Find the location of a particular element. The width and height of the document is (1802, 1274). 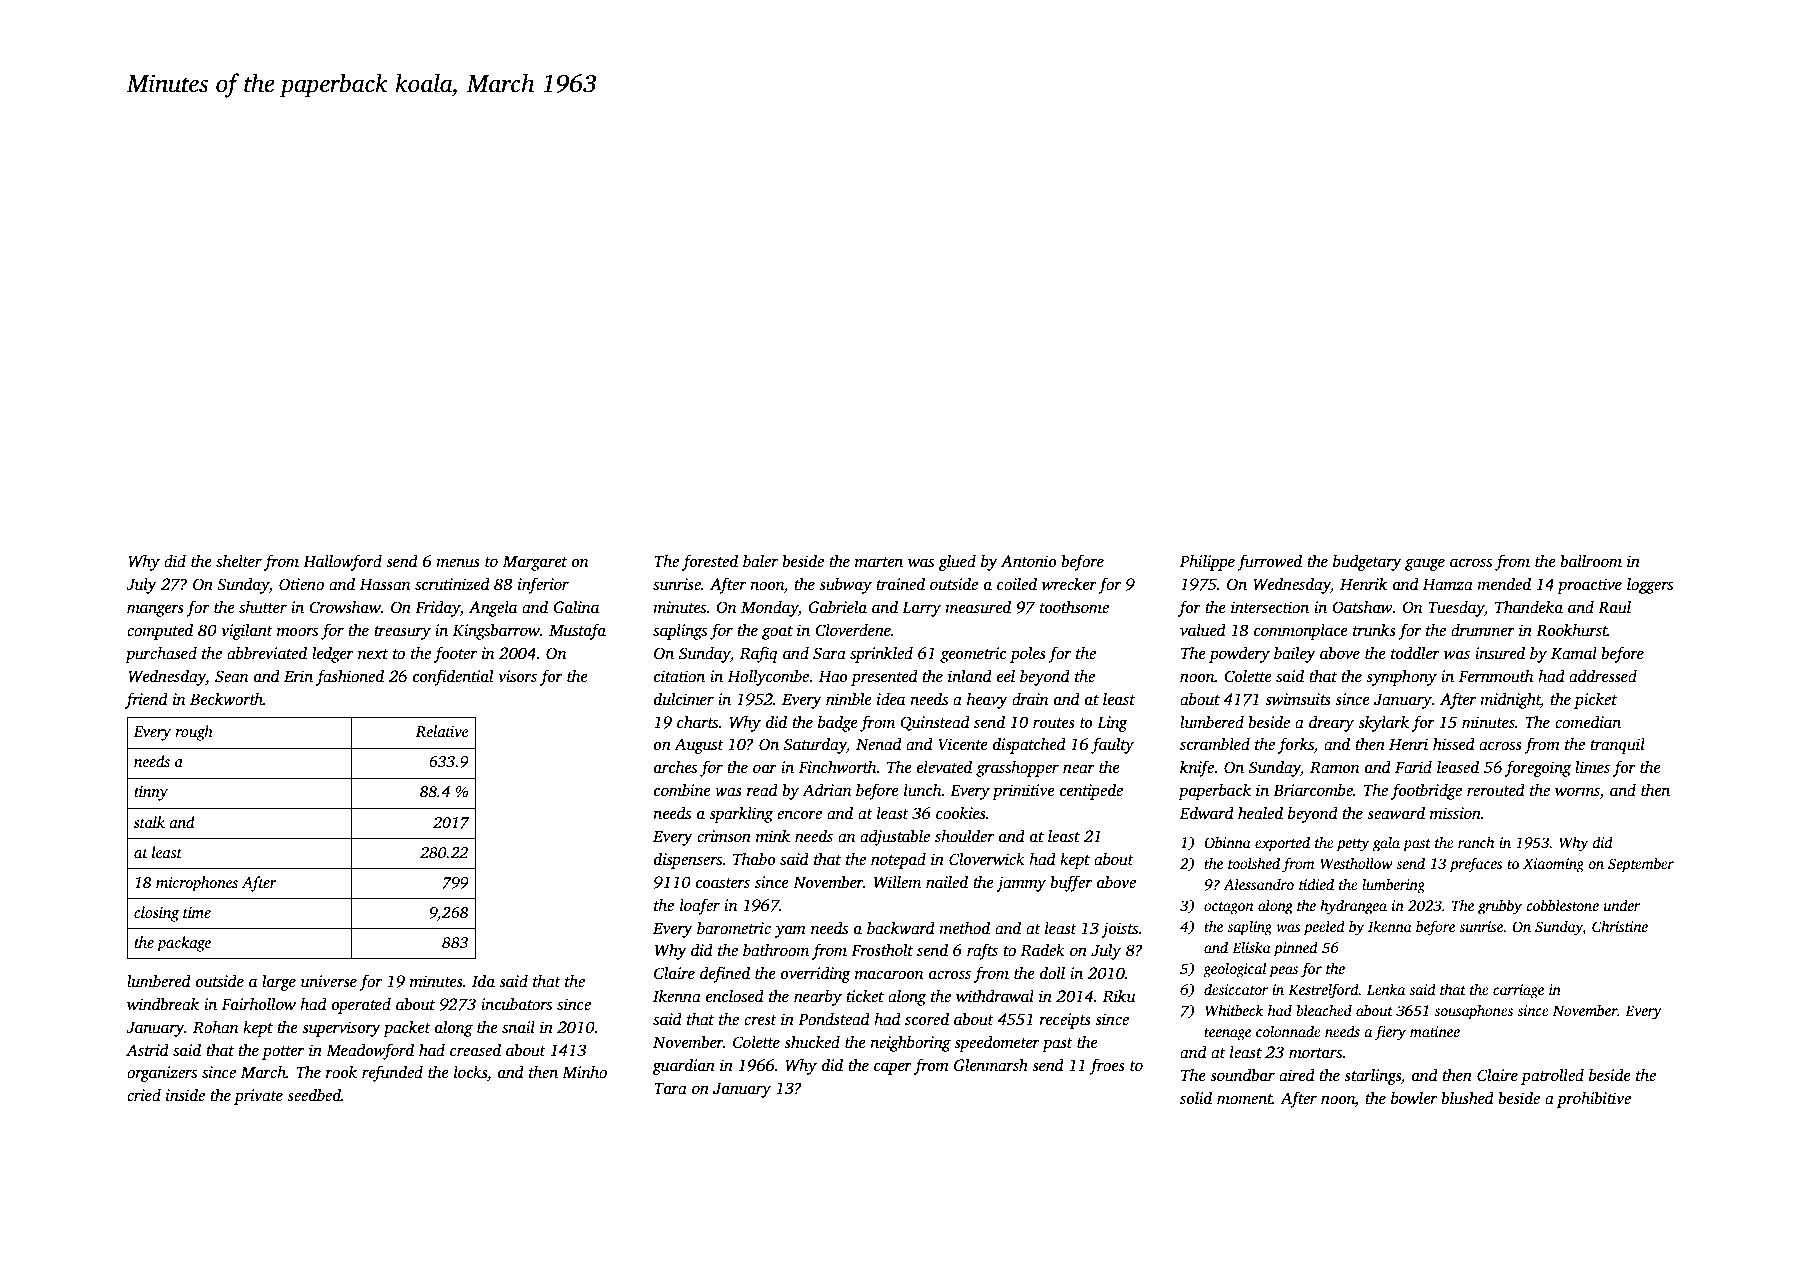

ballroom is located at coordinates (1591, 561).
